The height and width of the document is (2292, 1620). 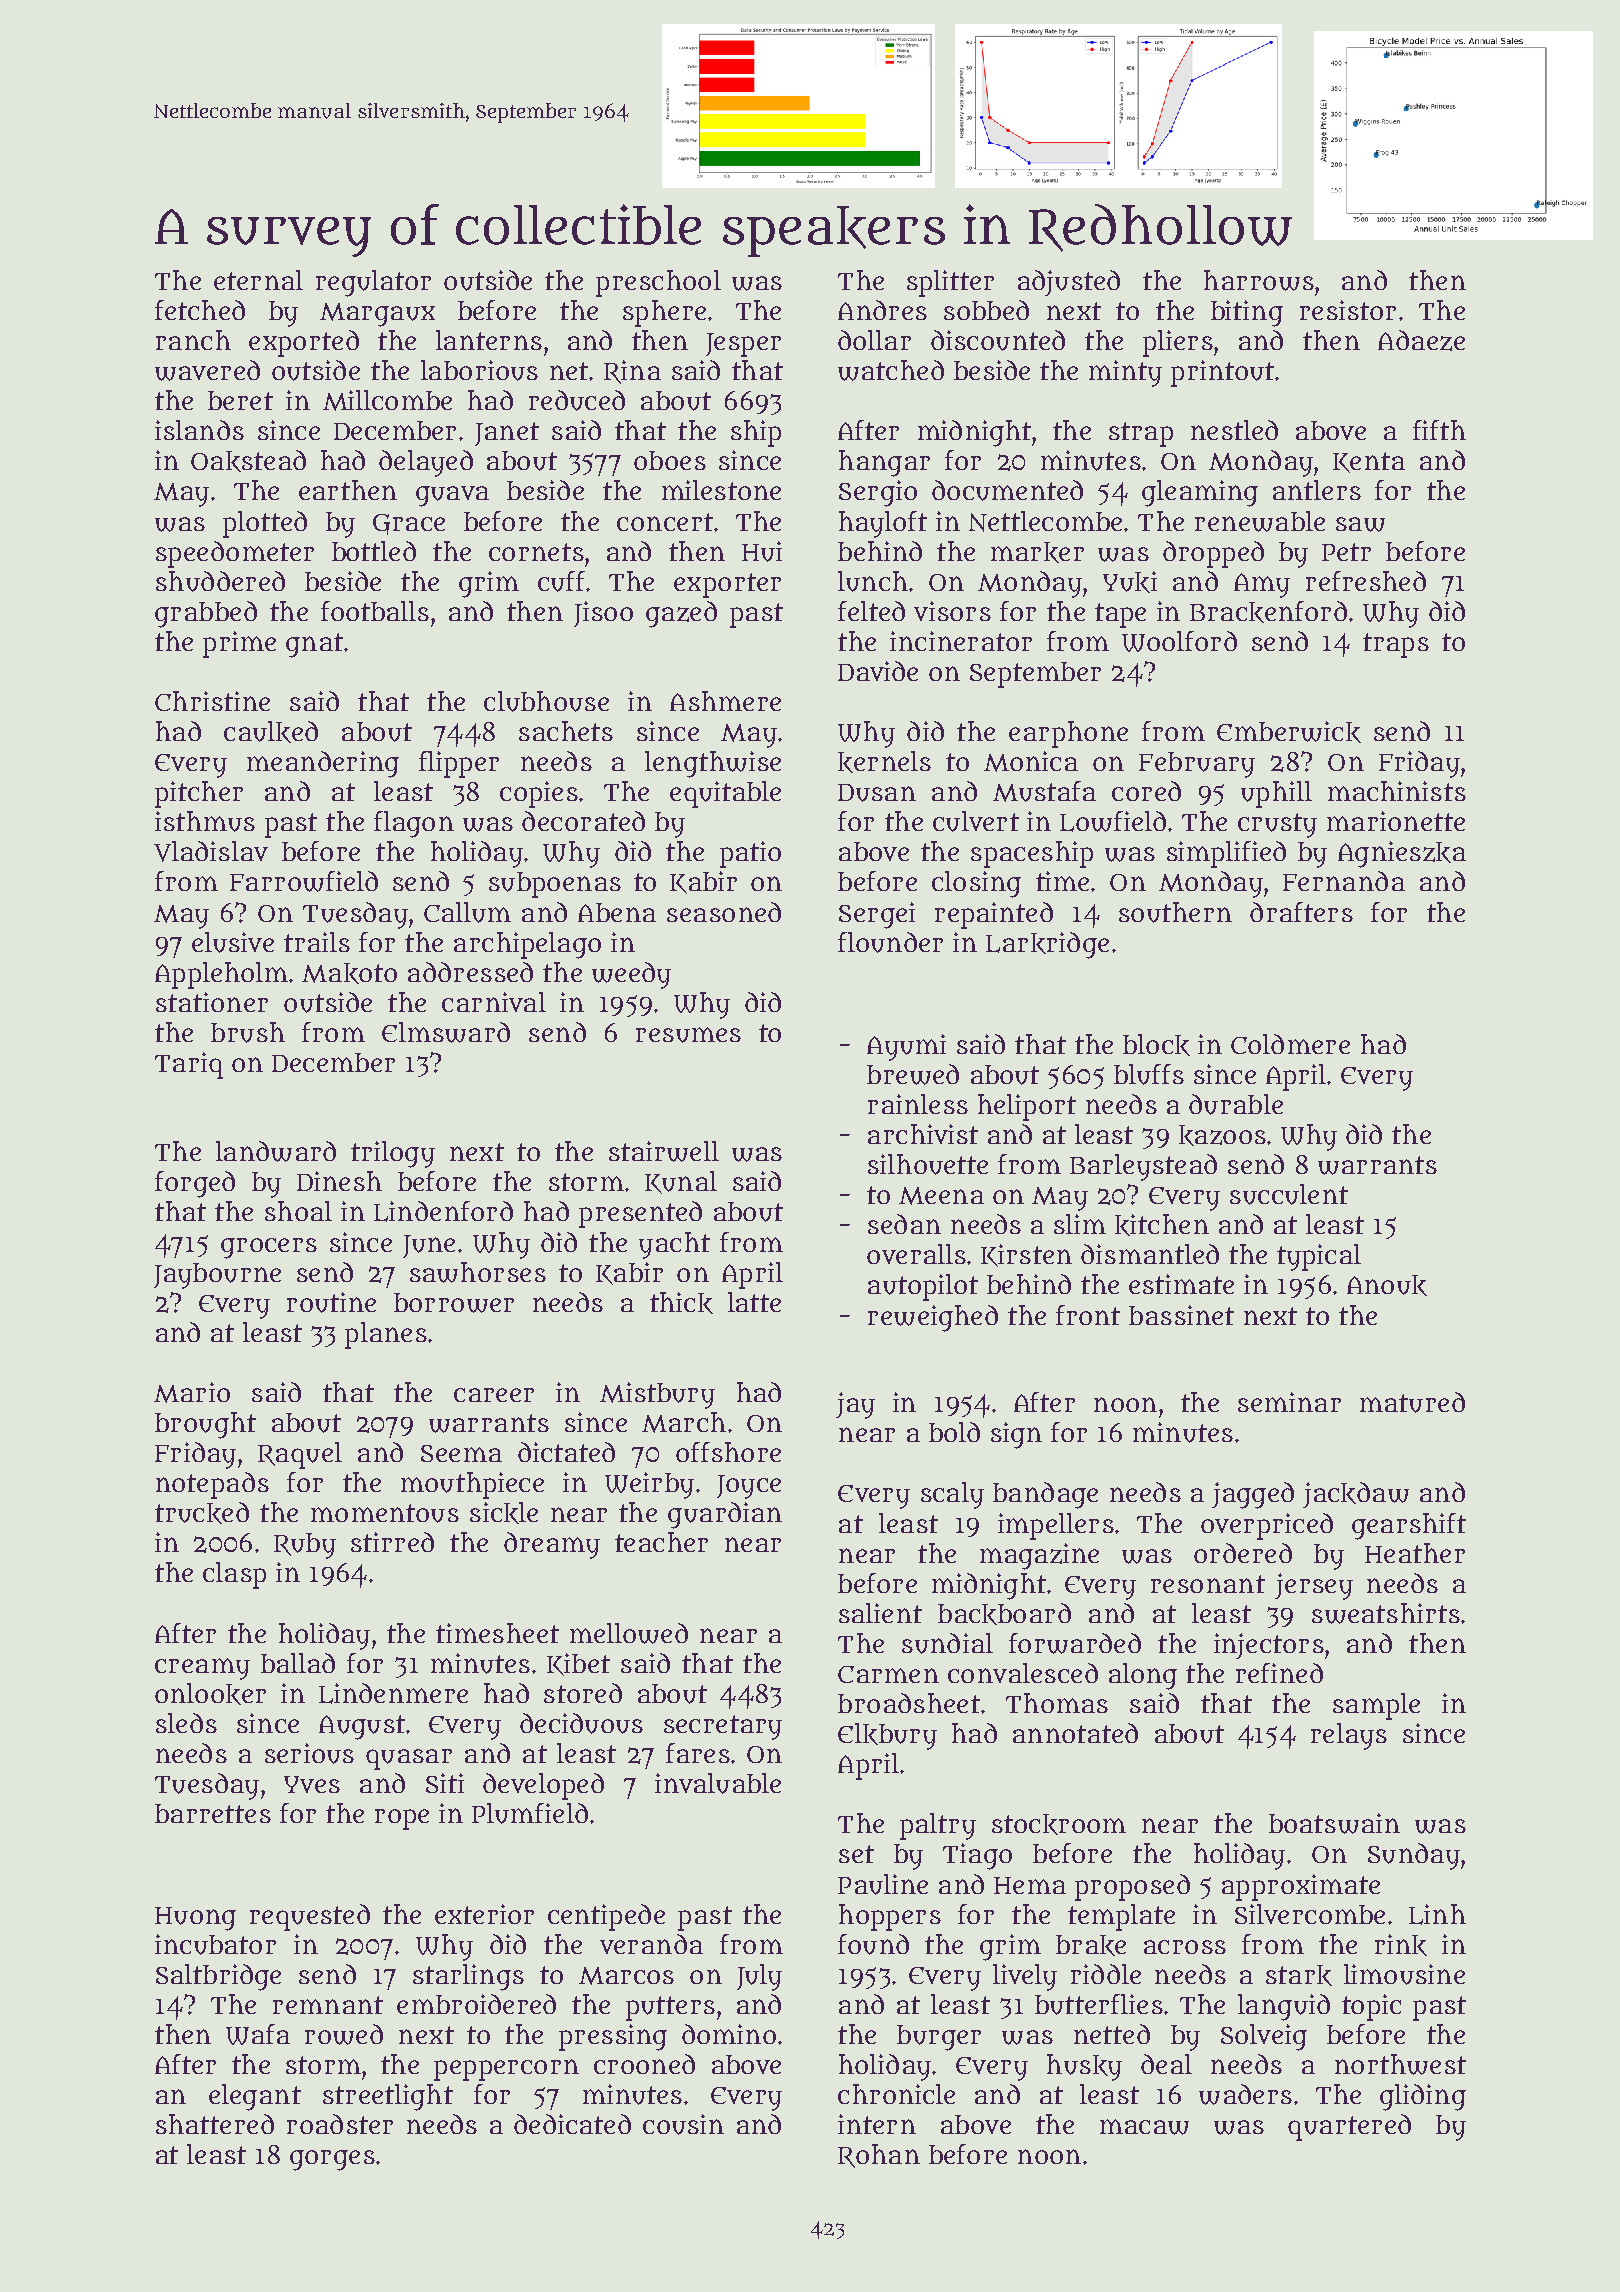 I want to click on felted, so click(x=871, y=611).
